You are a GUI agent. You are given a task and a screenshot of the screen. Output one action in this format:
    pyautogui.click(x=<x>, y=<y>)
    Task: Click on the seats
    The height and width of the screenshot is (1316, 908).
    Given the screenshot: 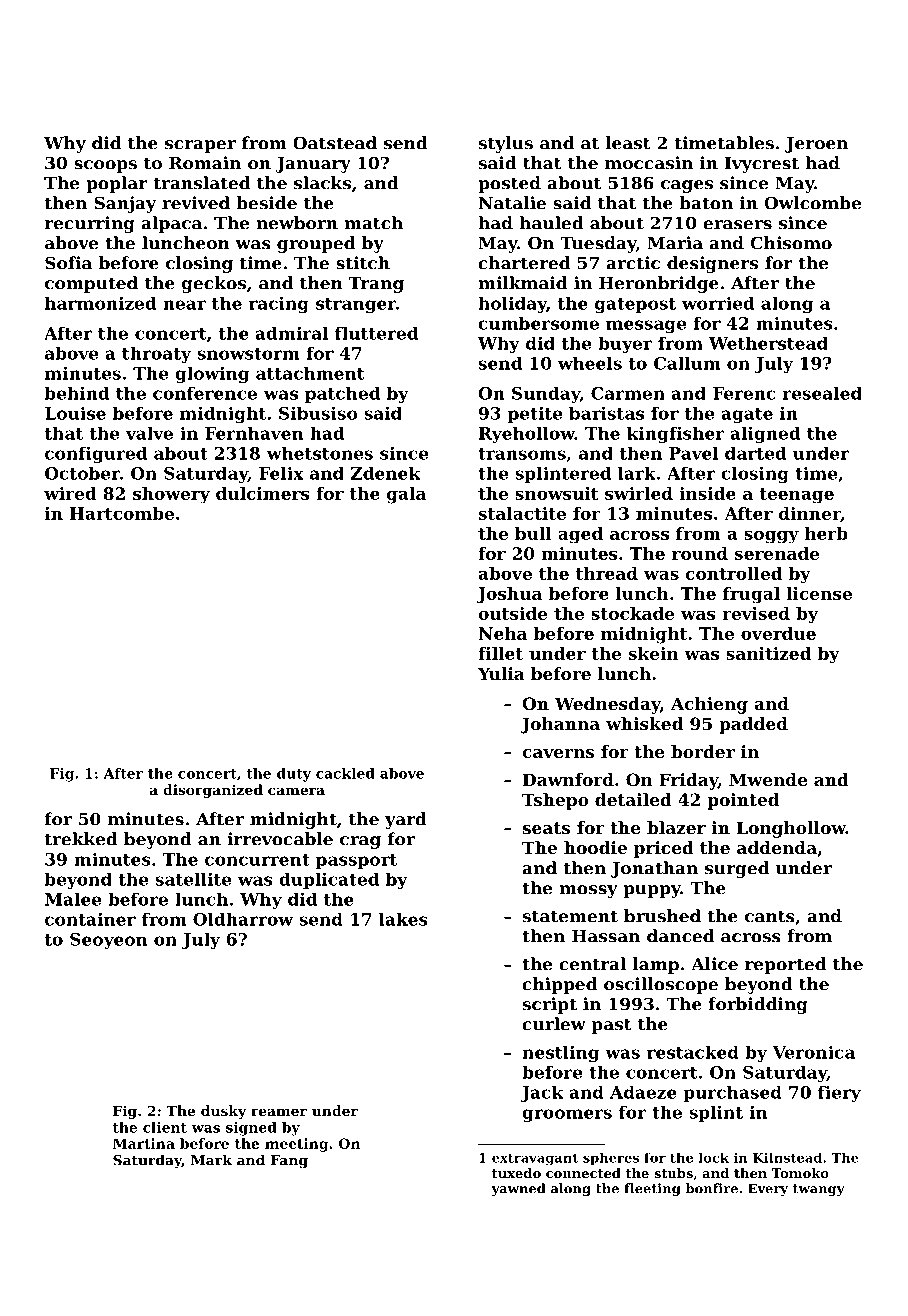 What is the action you would take?
    pyautogui.click(x=546, y=828)
